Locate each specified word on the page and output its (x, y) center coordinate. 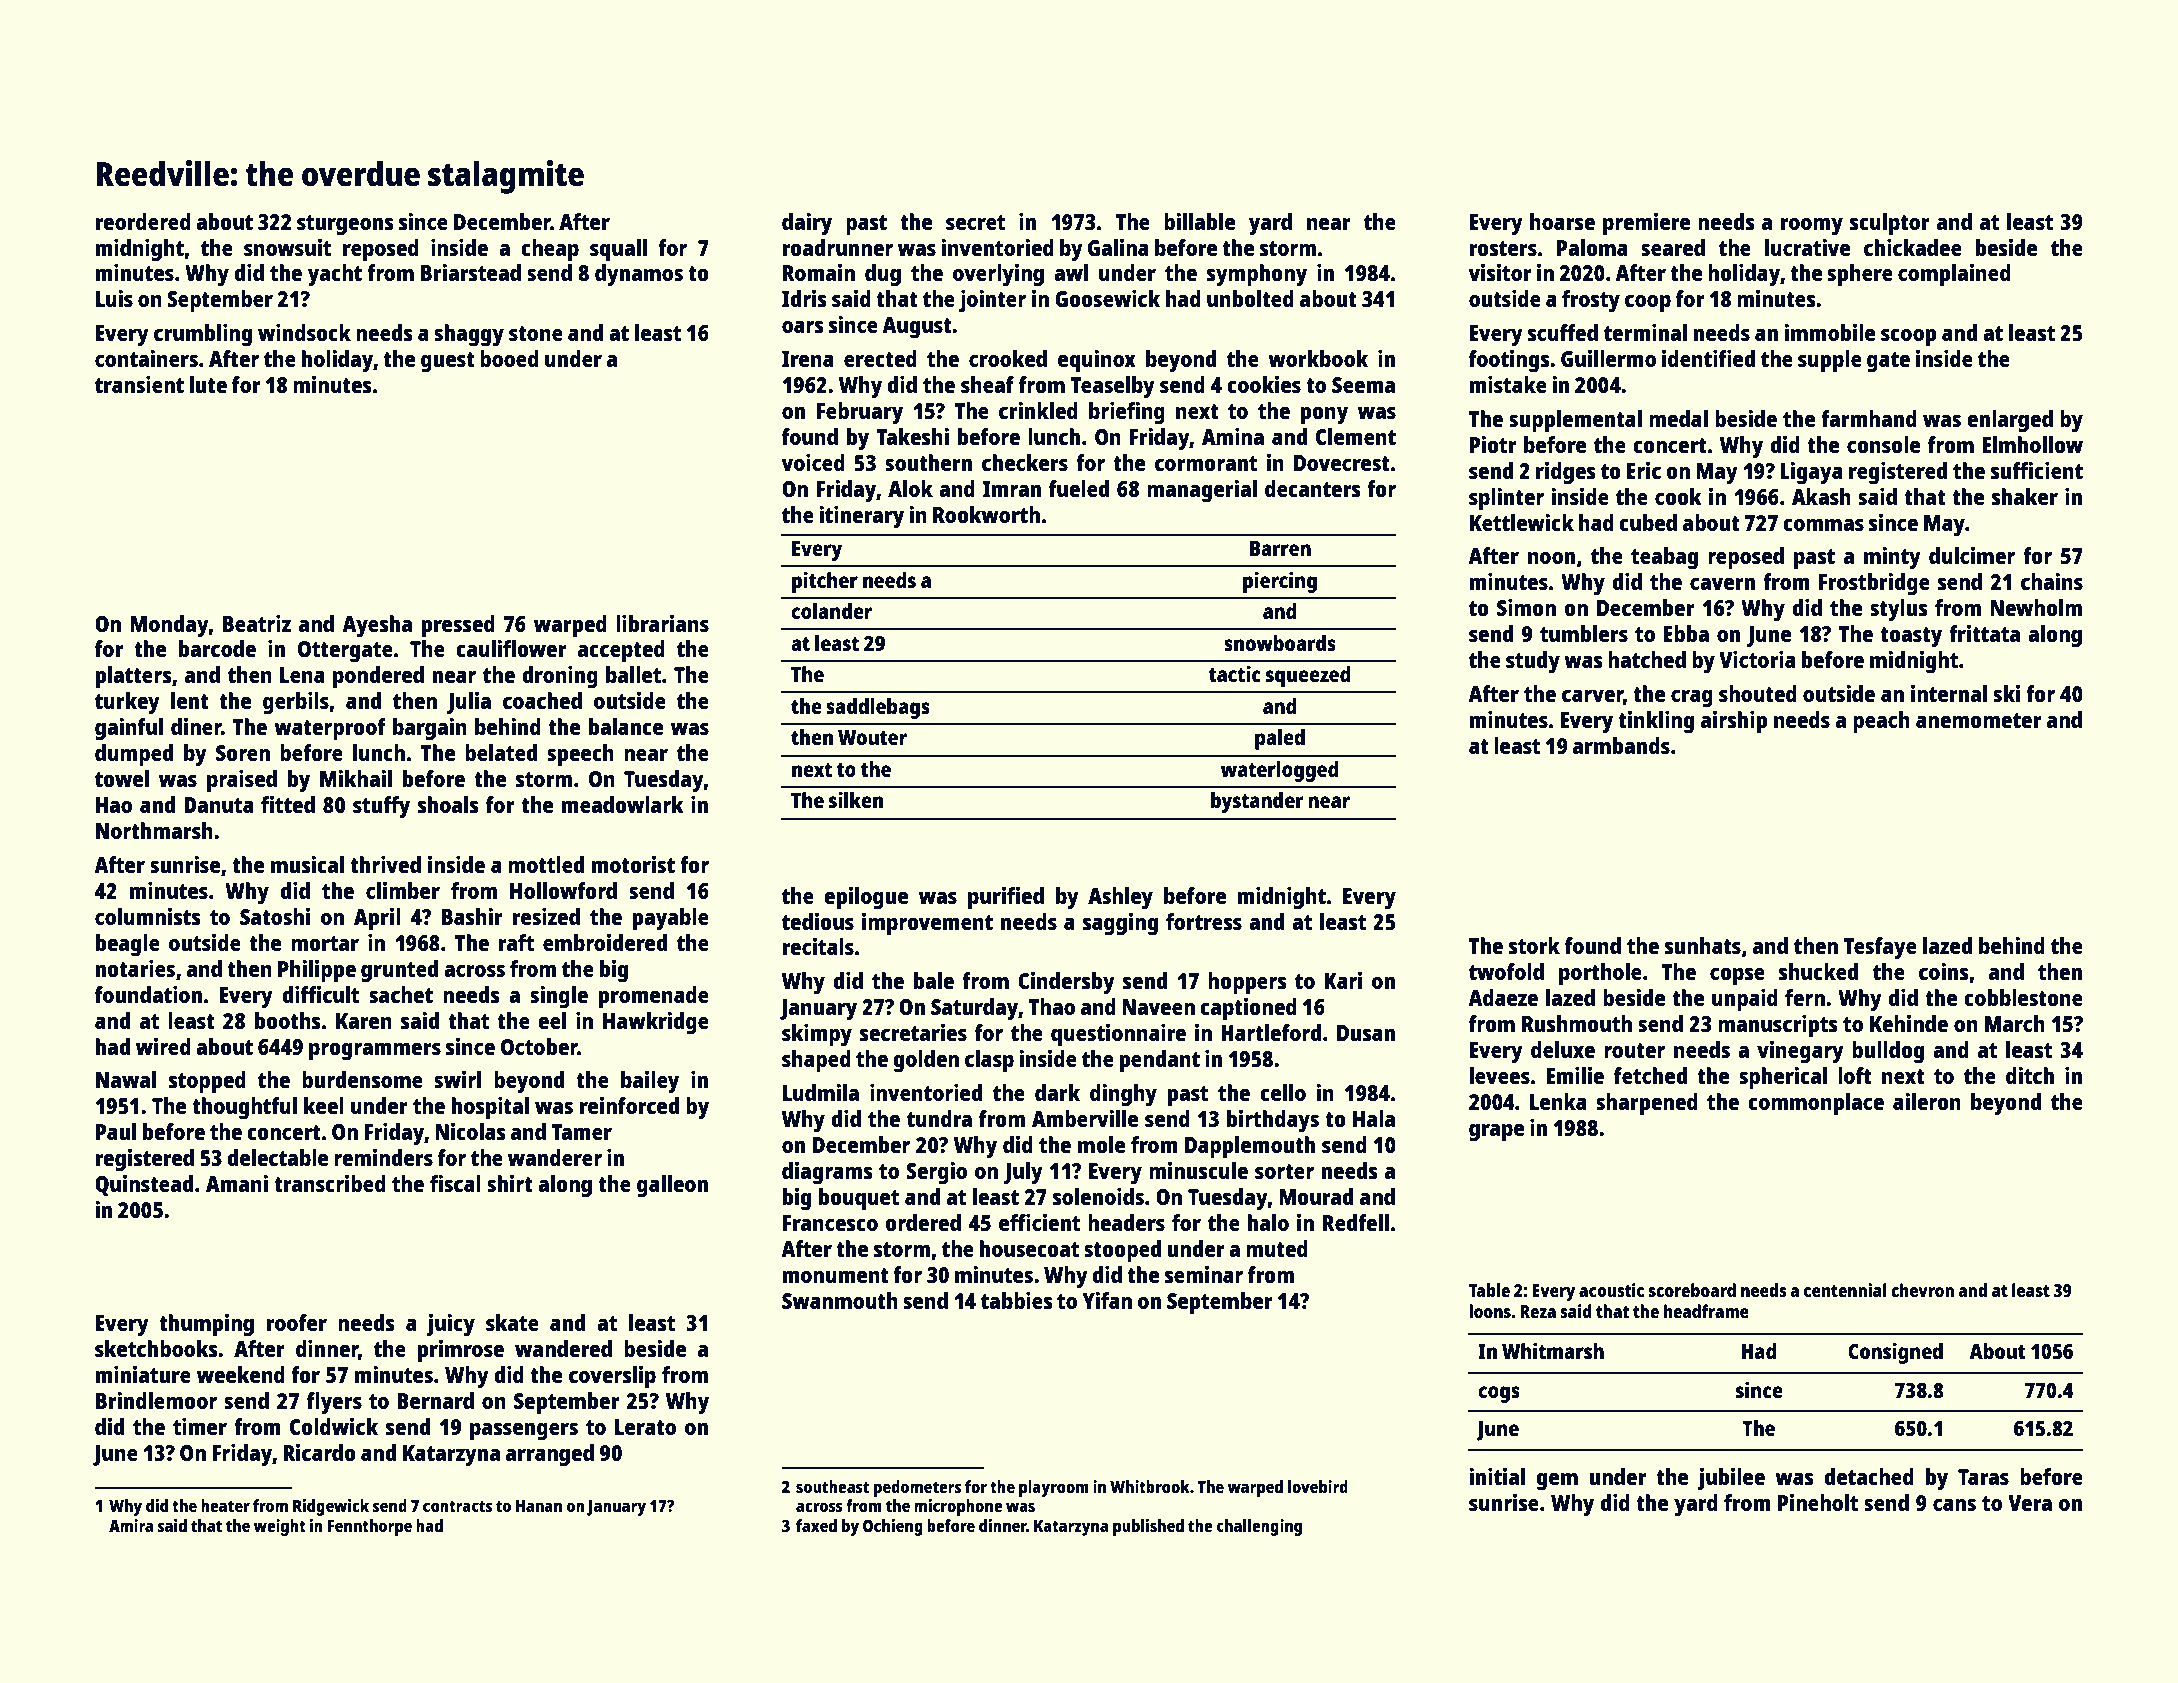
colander (831, 611)
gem (1557, 1481)
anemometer (1979, 720)
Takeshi (912, 436)
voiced (813, 462)
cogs (1499, 1394)
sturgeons (345, 225)
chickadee (1913, 247)
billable (1199, 221)
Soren (243, 753)
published (1148, 1527)
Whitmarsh (1553, 1350)
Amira (131, 1525)
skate (512, 1322)
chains (2052, 581)
